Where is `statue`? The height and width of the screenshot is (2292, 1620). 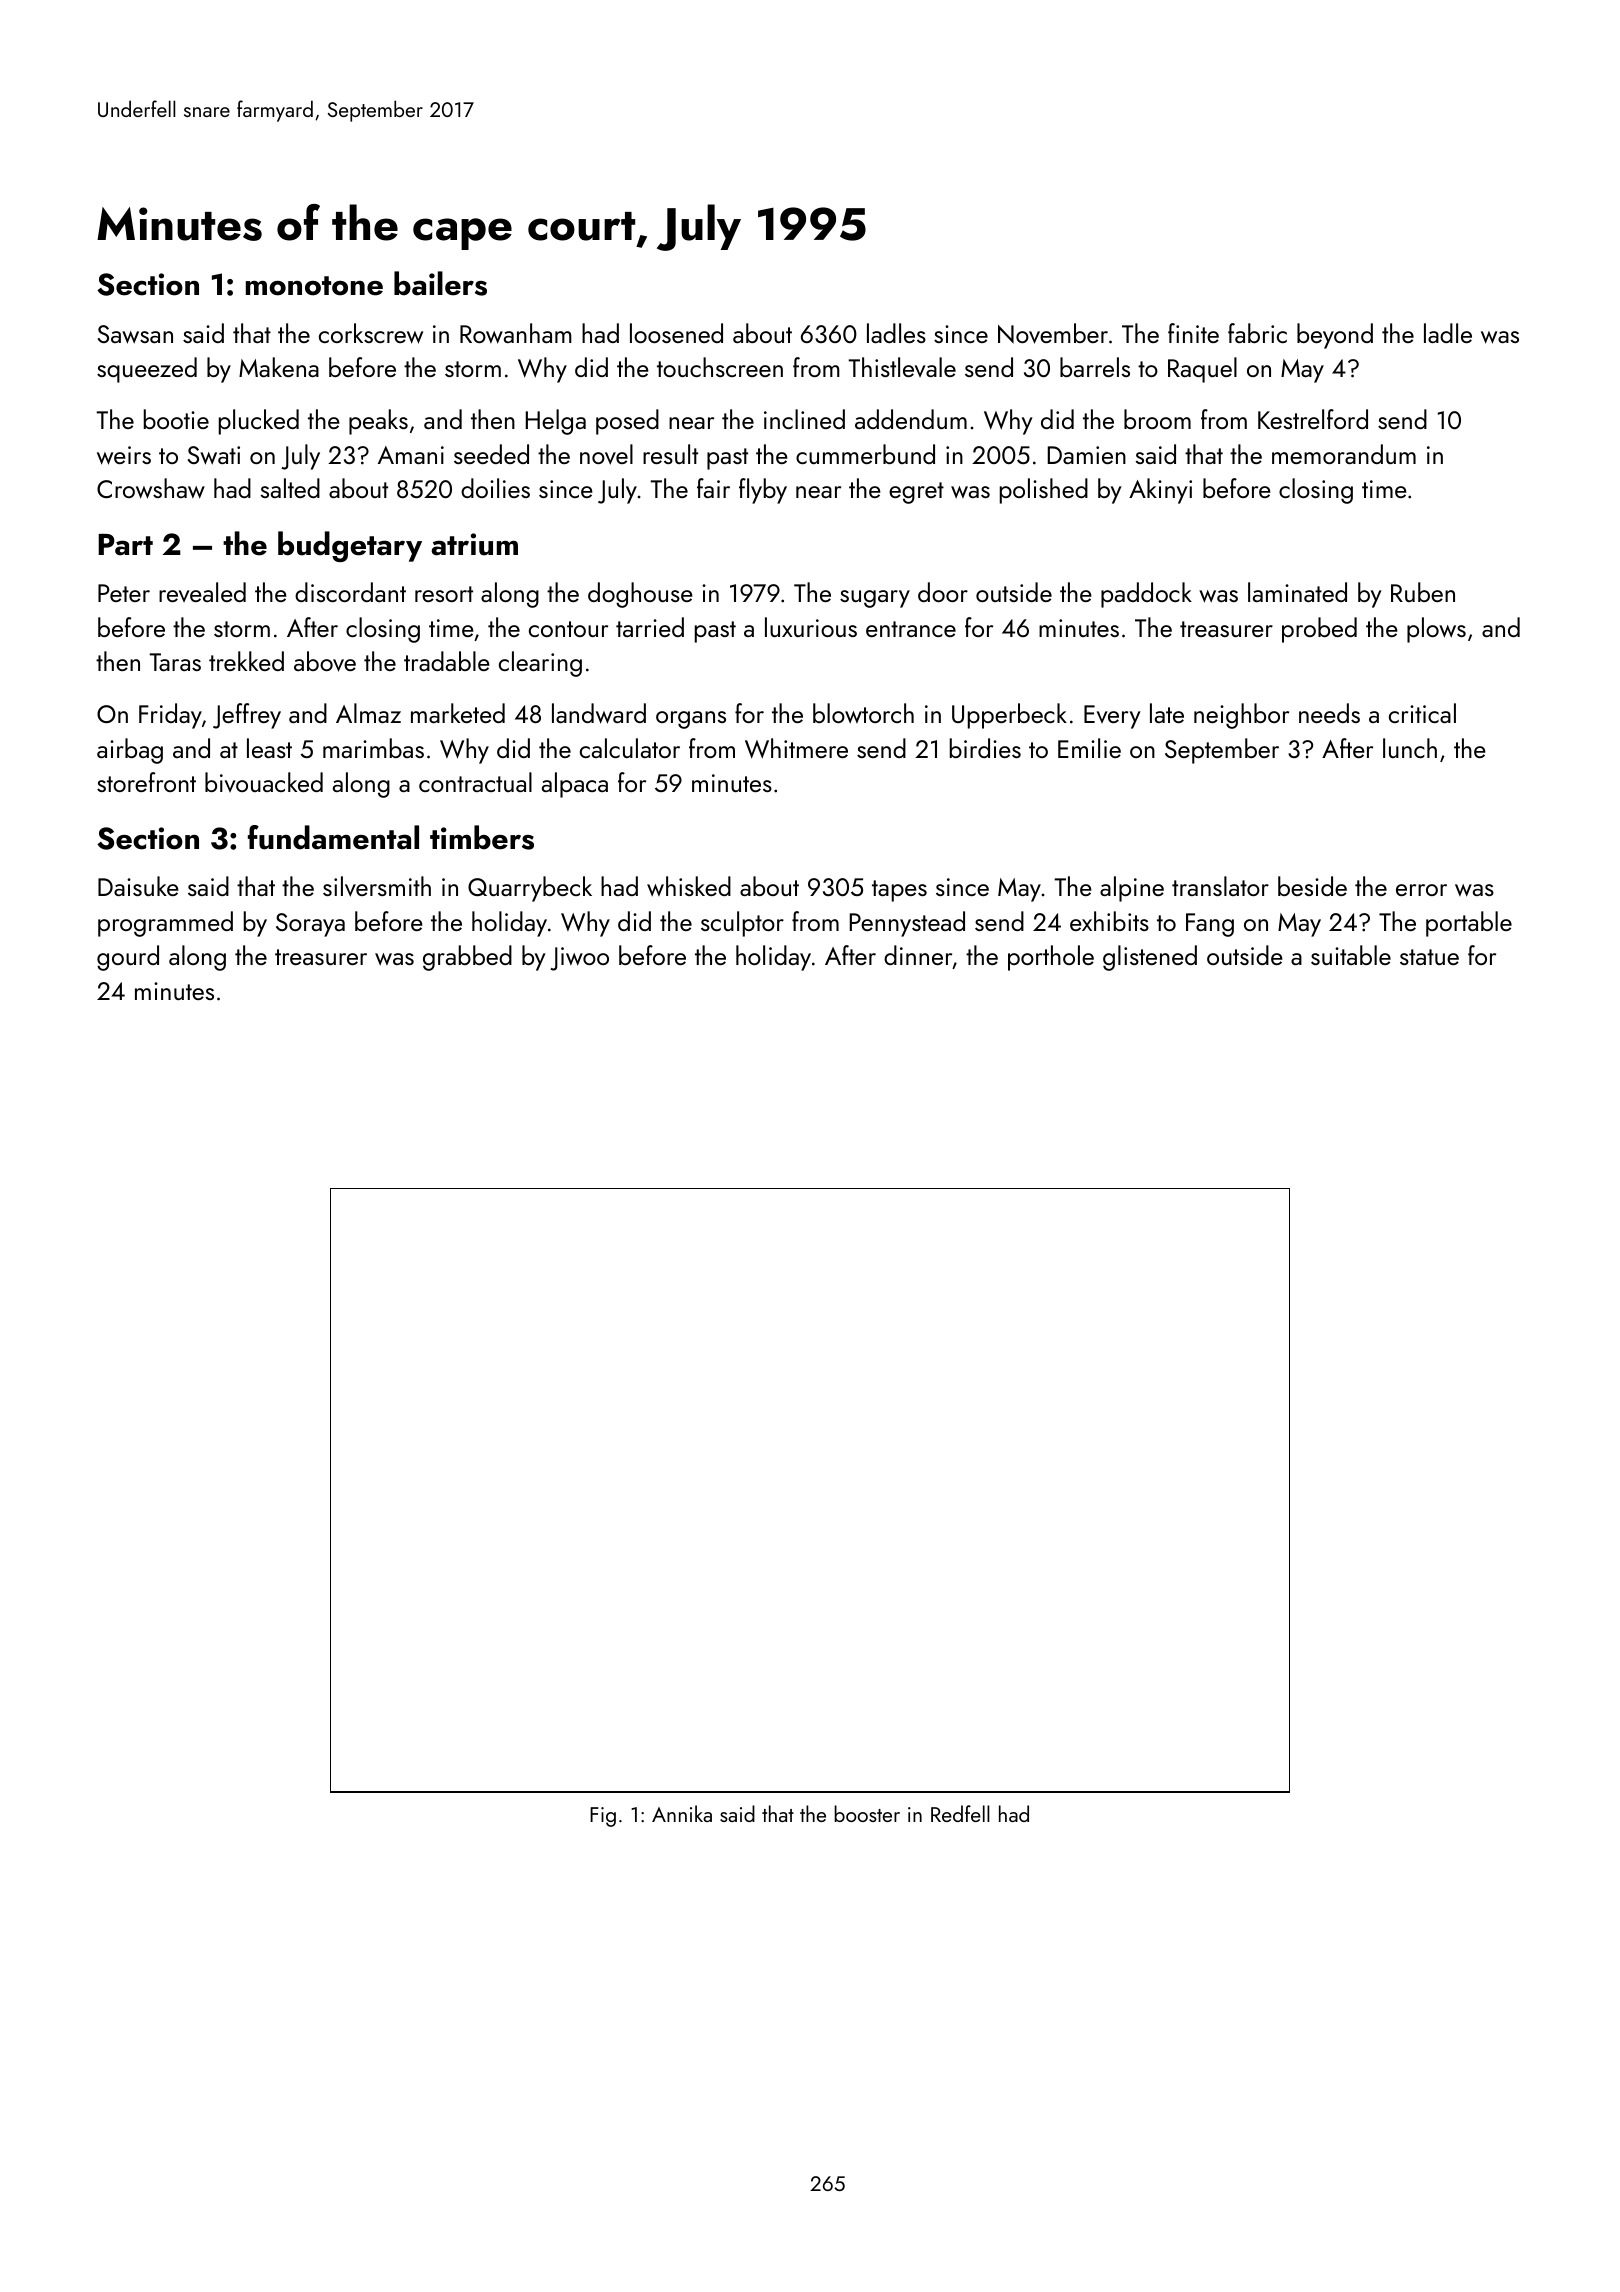
statue is located at coordinates (1429, 957).
